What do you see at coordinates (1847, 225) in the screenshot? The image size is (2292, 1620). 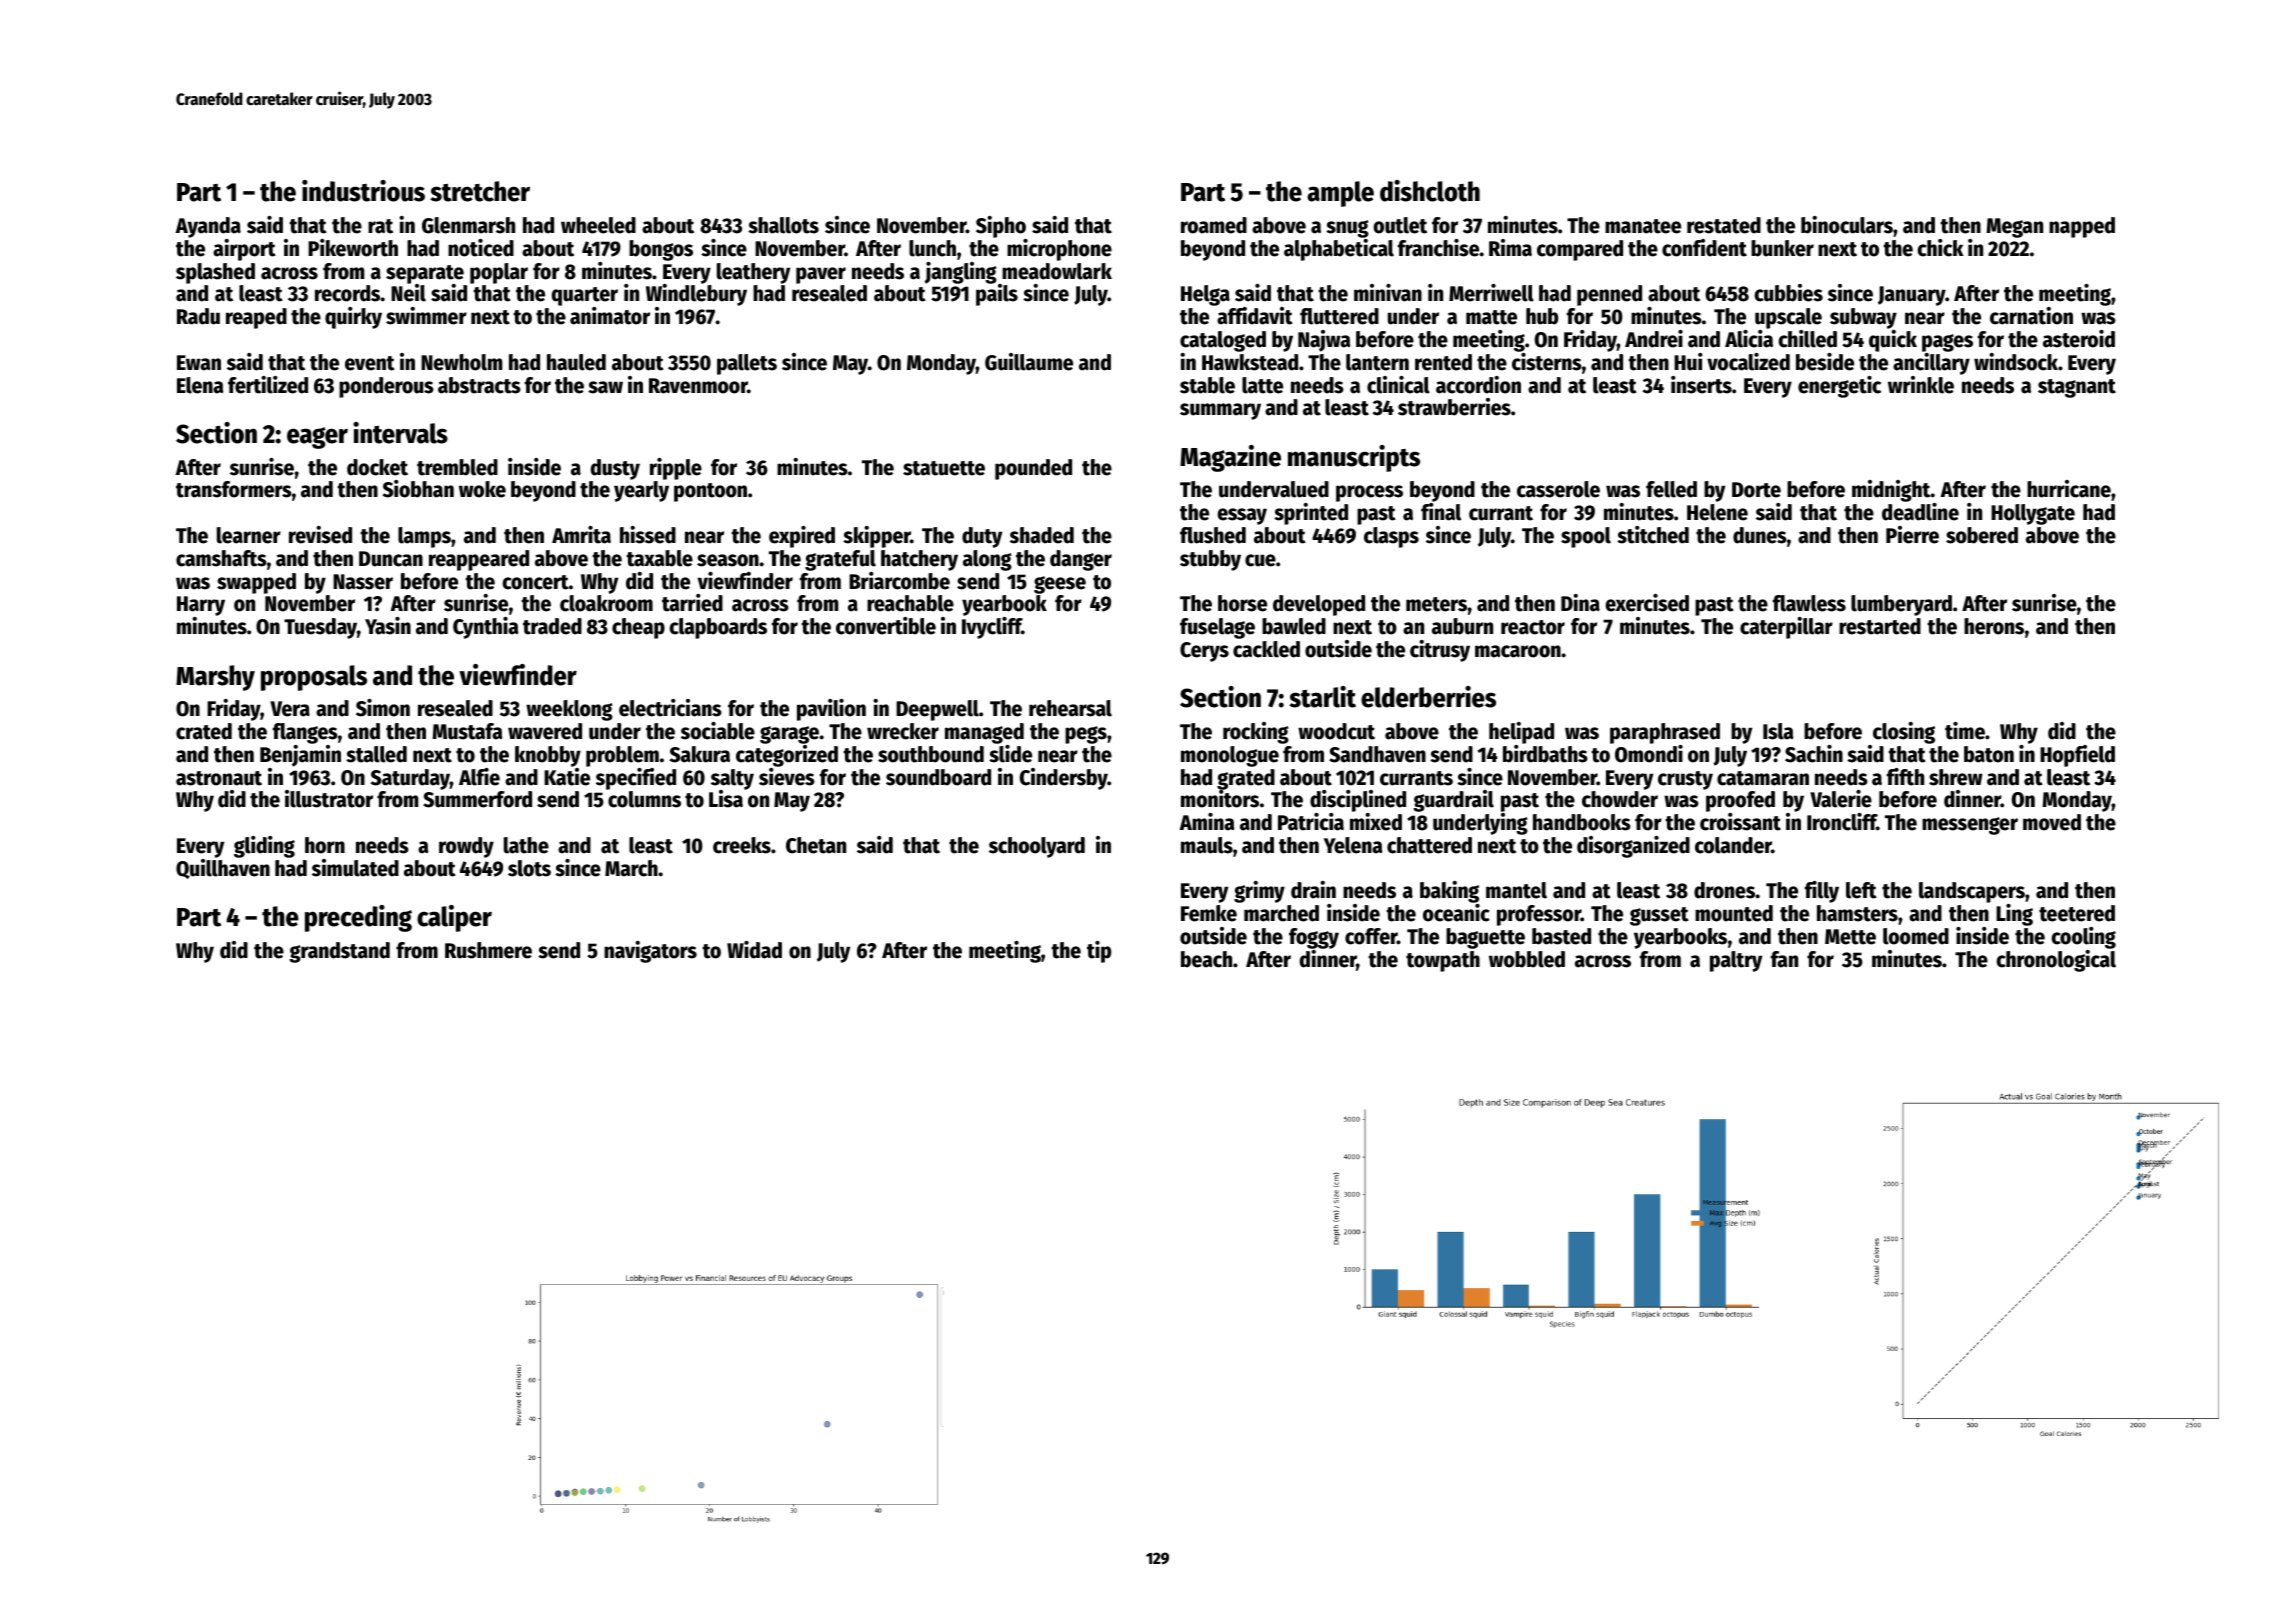 I see `binoculars` at bounding box center [1847, 225].
